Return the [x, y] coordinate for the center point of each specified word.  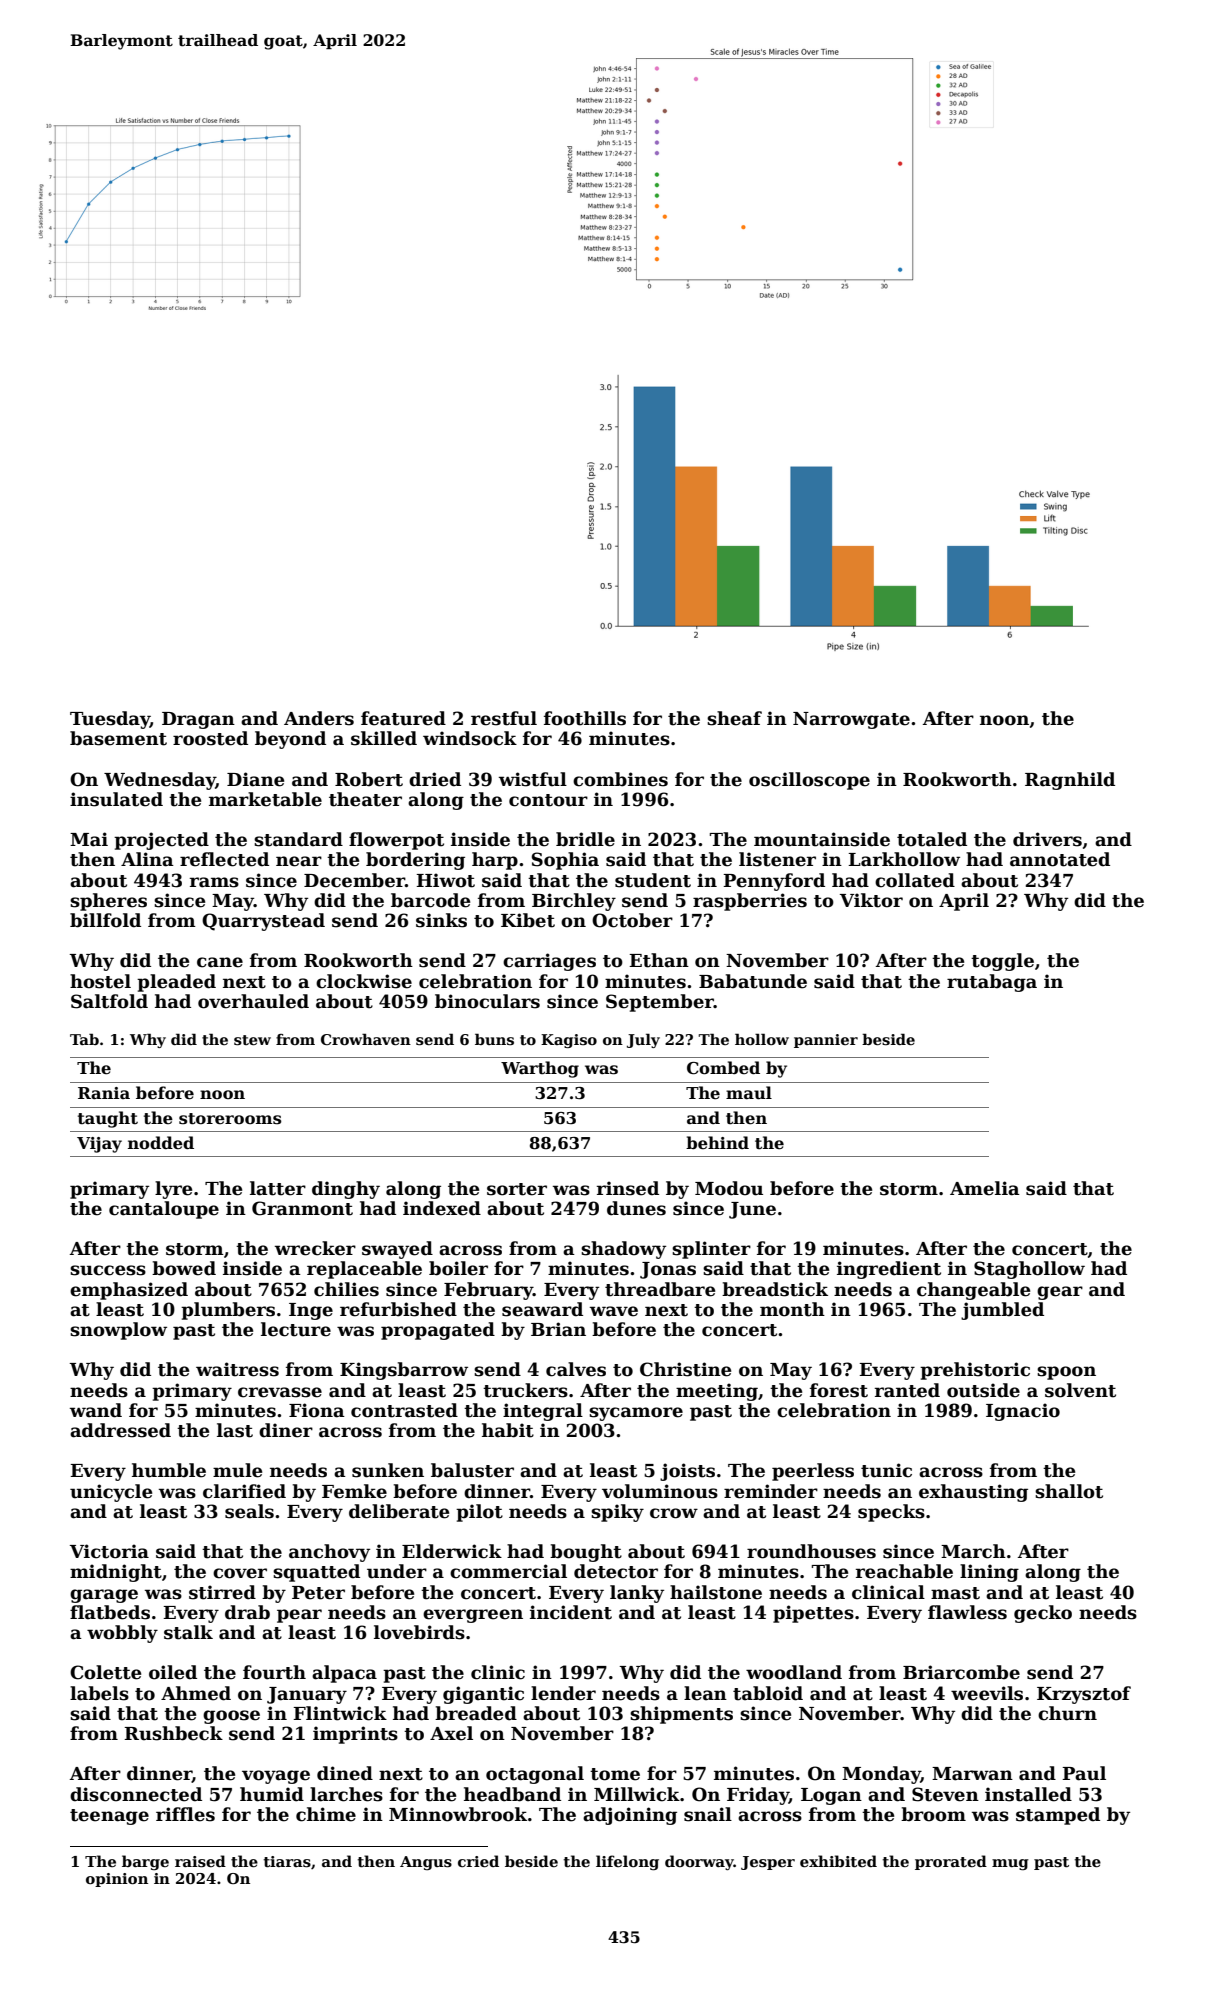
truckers [525, 1390]
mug [1010, 1864]
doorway [699, 1862]
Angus [426, 1863]
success [108, 1270]
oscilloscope [809, 781]
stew [252, 1040]
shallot [1069, 1491]
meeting [717, 1392]
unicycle [111, 1493]
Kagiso [569, 1041]
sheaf [734, 718]
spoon [1066, 1373]
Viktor [871, 900]
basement [118, 738]
